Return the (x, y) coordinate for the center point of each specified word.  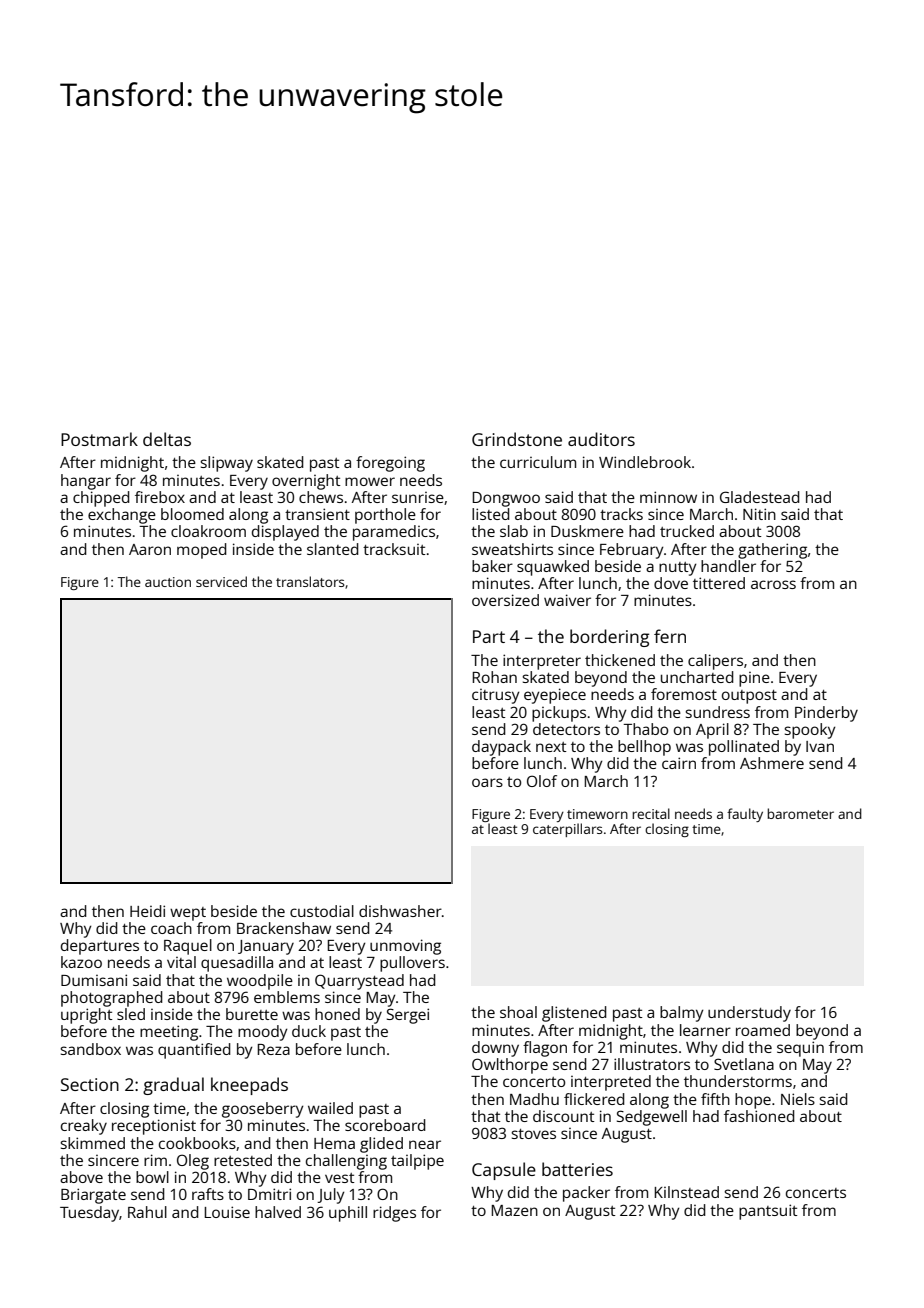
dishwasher (400, 911)
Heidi (147, 911)
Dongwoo (506, 499)
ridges (394, 1214)
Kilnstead (686, 1192)
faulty (745, 815)
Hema (334, 1143)
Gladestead (760, 497)
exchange (122, 516)
